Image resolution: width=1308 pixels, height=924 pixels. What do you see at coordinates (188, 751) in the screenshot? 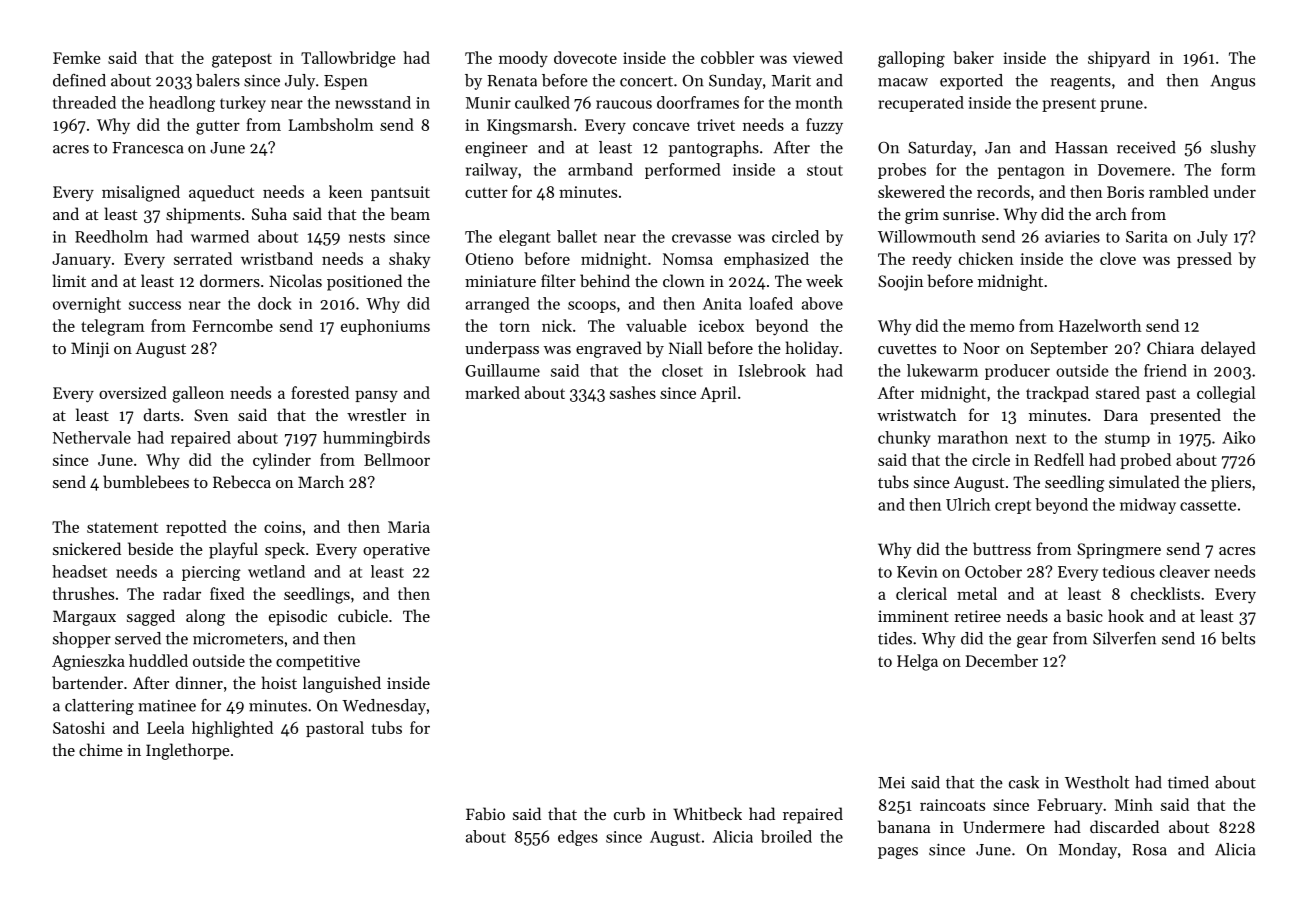
I see `Inglethorpe` at bounding box center [188, 751].
